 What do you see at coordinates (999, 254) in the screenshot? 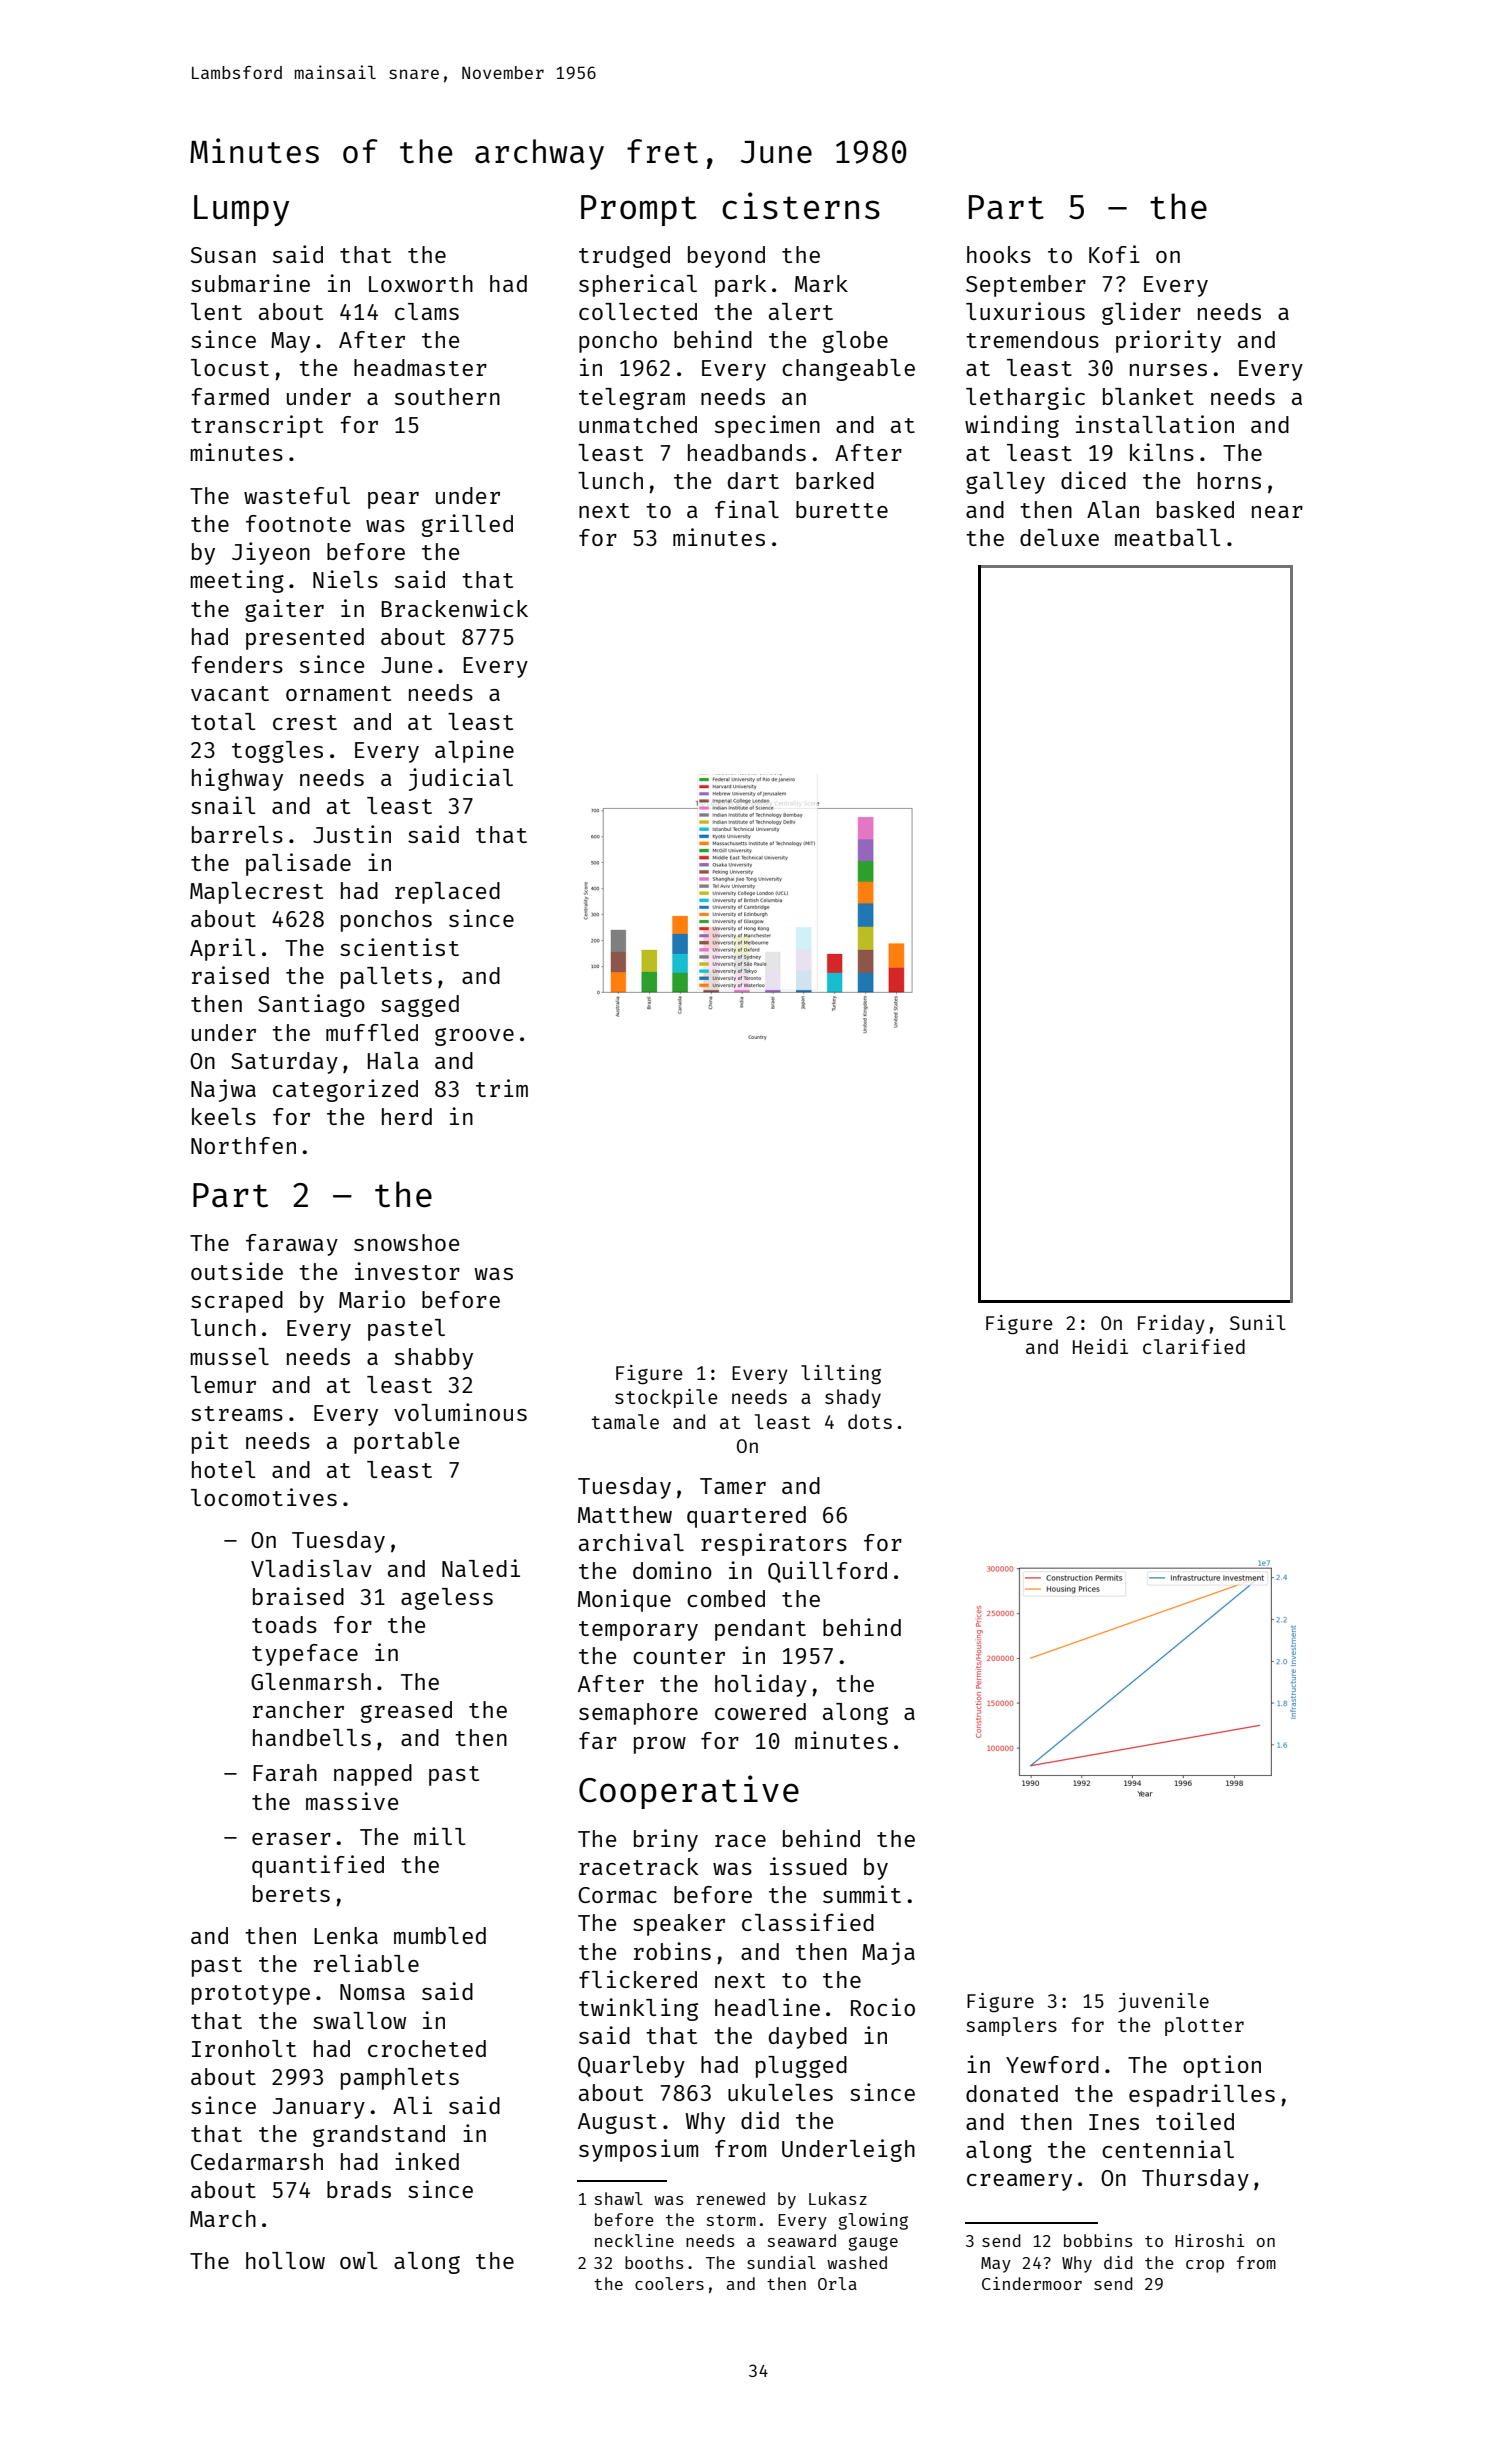
I see `hooks` at bounding box center [999, 254].
